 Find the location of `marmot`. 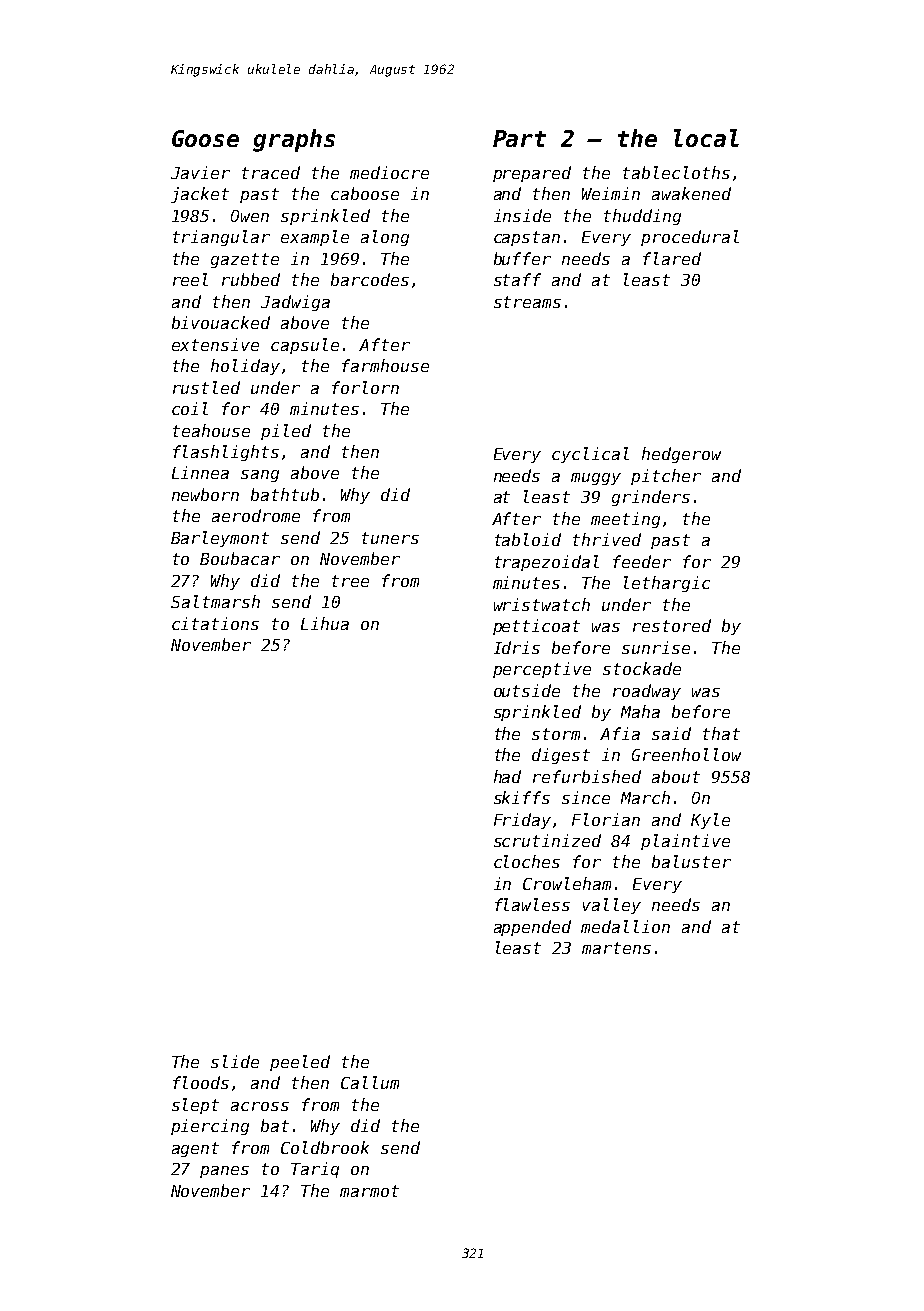

marmot is located at coordinates (369, 1191).
